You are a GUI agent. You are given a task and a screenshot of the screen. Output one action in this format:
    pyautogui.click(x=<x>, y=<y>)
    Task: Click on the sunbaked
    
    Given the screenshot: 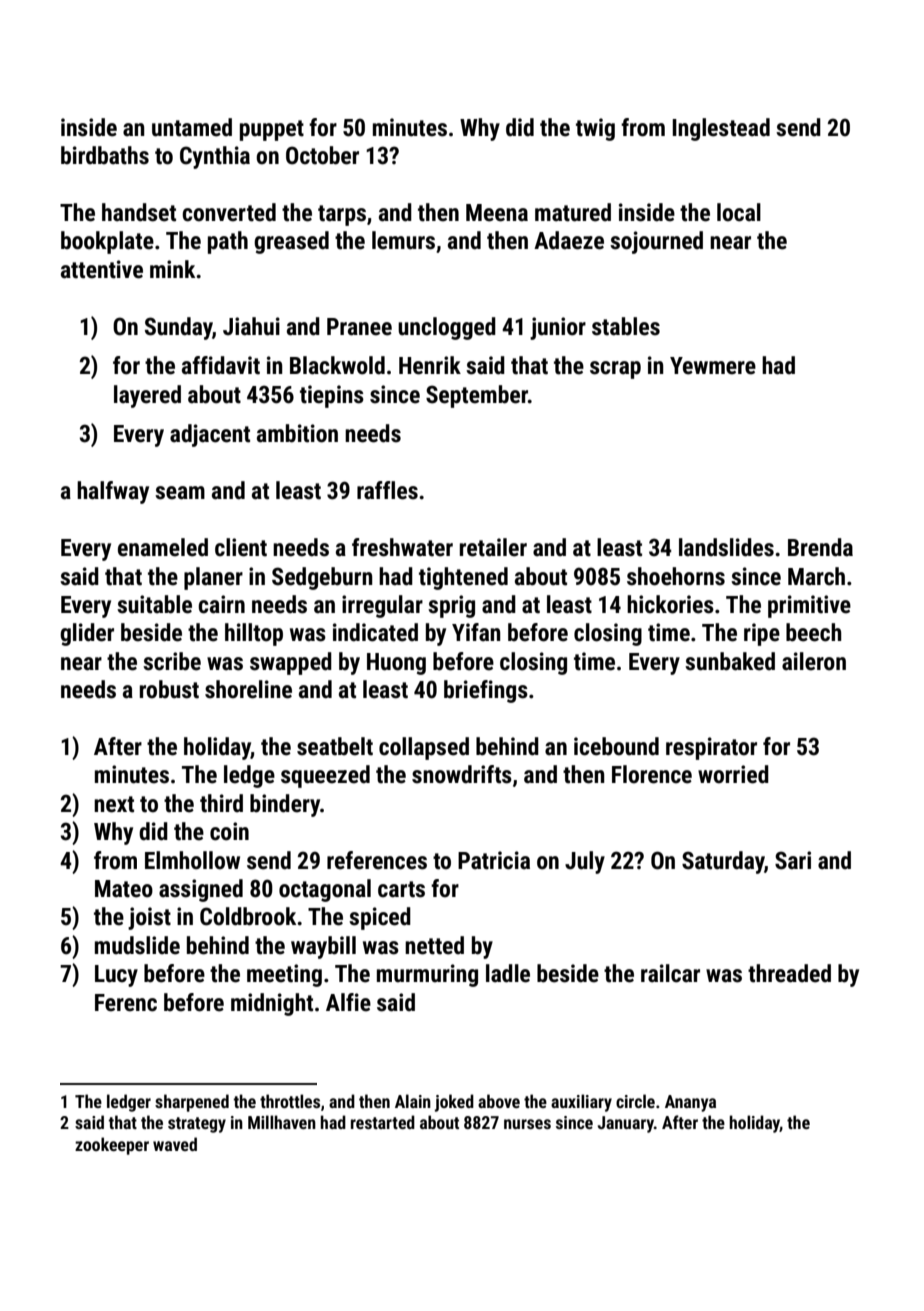 What is the action you would take?
    pyautogui.click(x=730, y=661)
